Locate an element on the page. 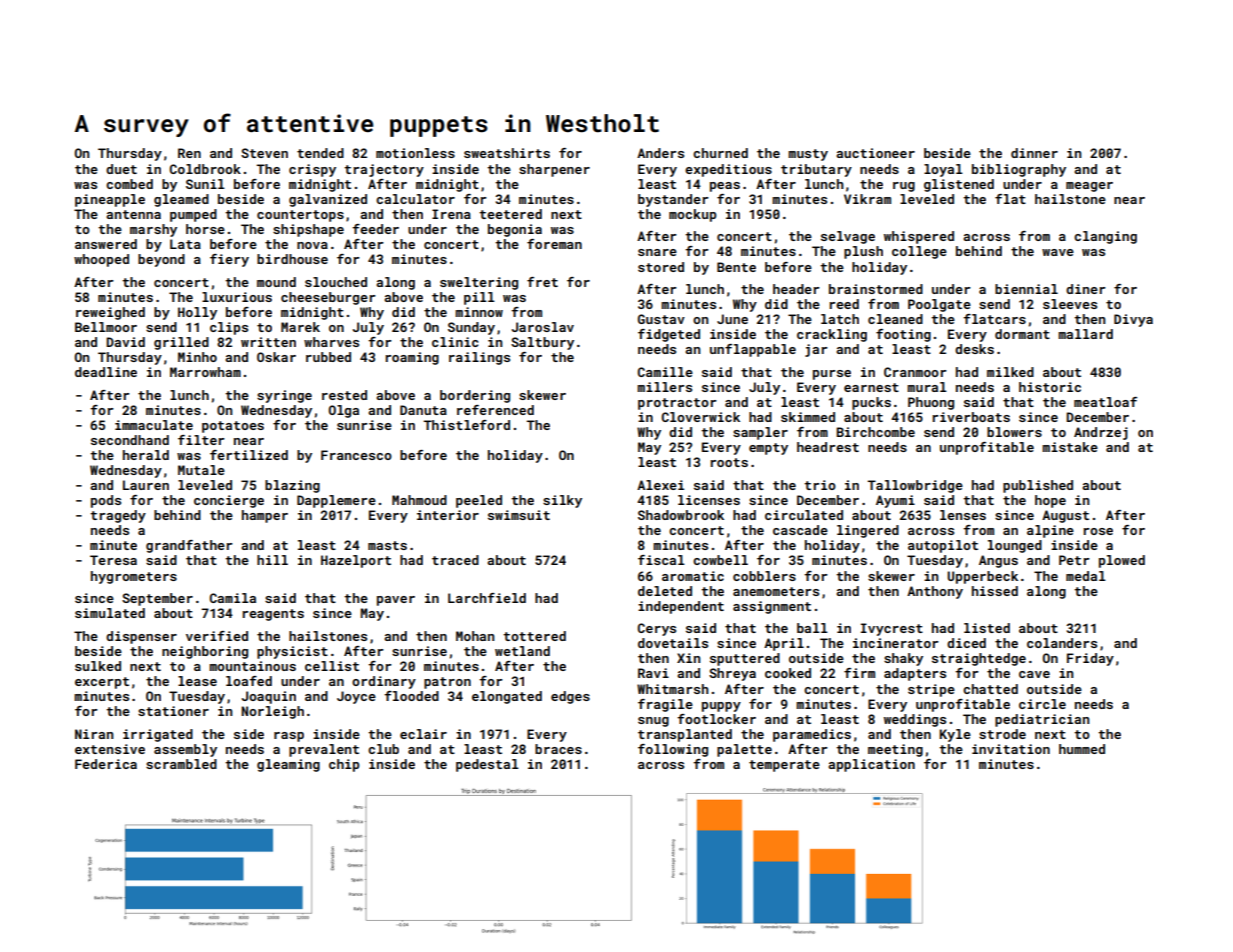  David is located at coordinates (125, 342).
